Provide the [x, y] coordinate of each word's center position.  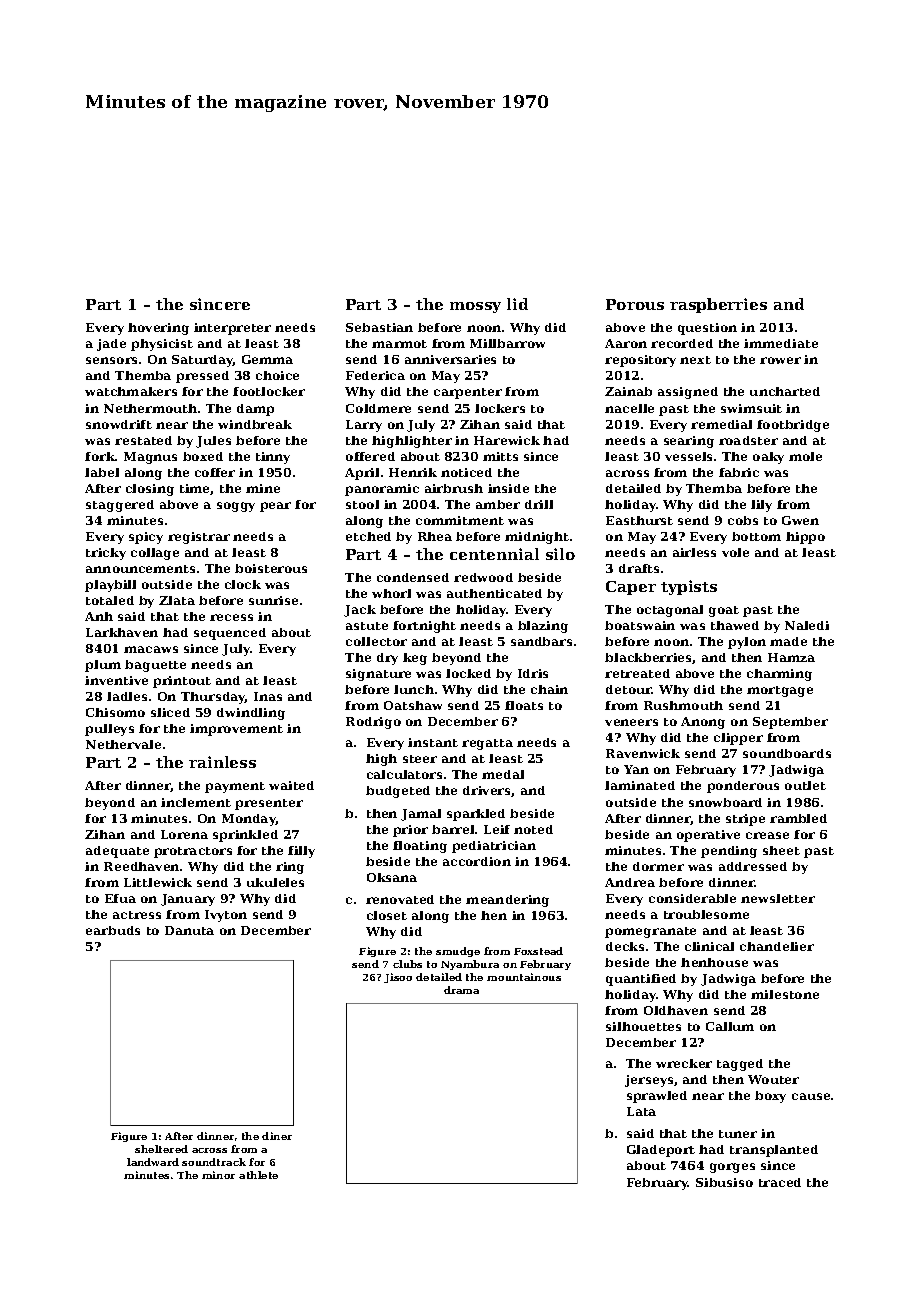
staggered [120, 506]
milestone [785, 994]
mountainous [524, 977]
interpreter [232, 329]
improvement [236, 730]
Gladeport [661, 1151]
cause [811, 1096]
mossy [475, 307]
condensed [413, 577]
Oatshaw [413, 705]
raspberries [718, 305]
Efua [120, 898]
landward [153, 1162]
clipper [738, 739]
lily [761, 506]
